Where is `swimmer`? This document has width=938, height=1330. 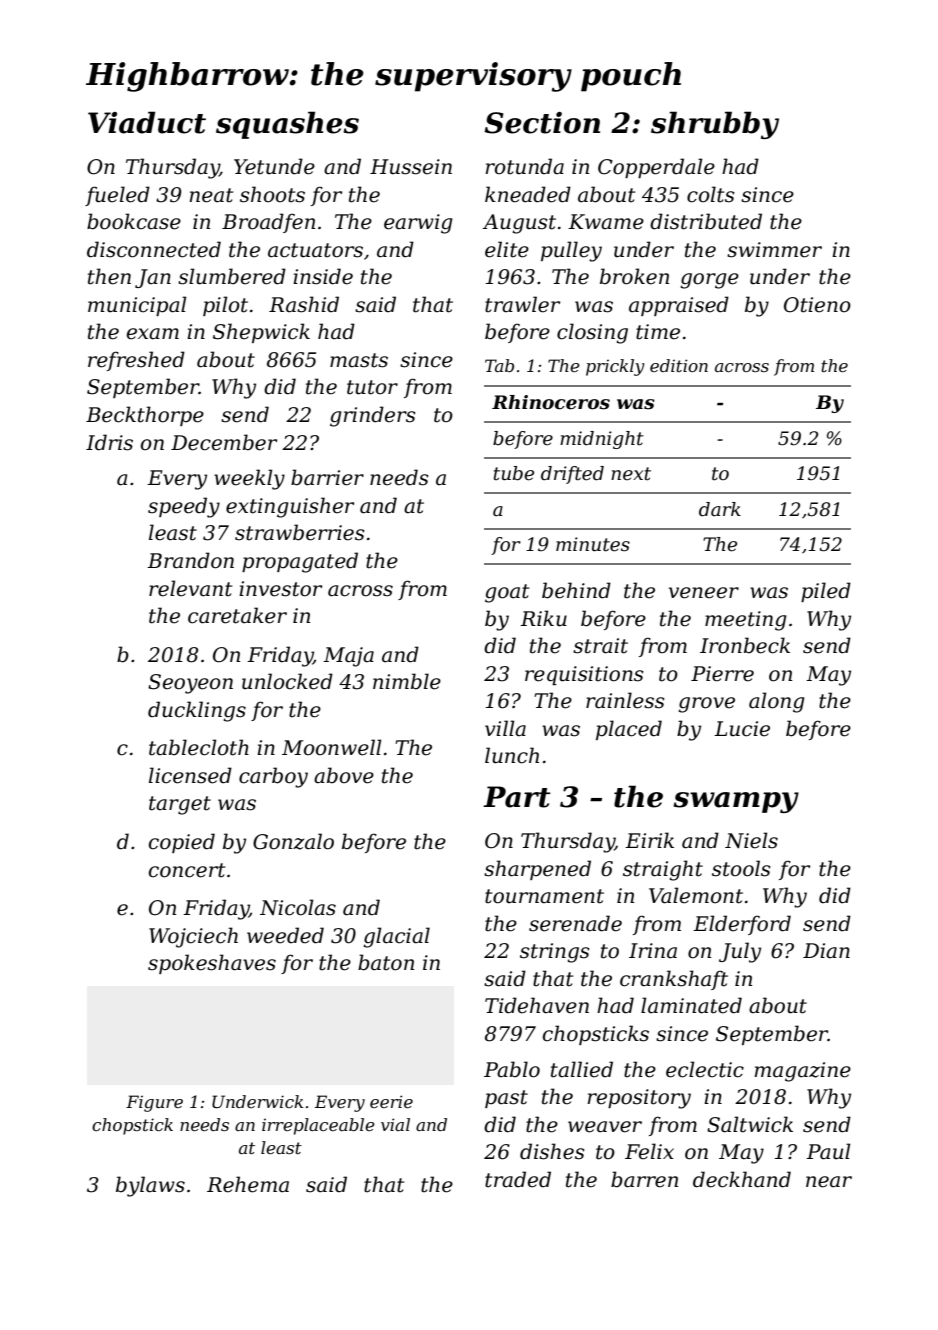 swimmer is located at coordinates (774, 250).
